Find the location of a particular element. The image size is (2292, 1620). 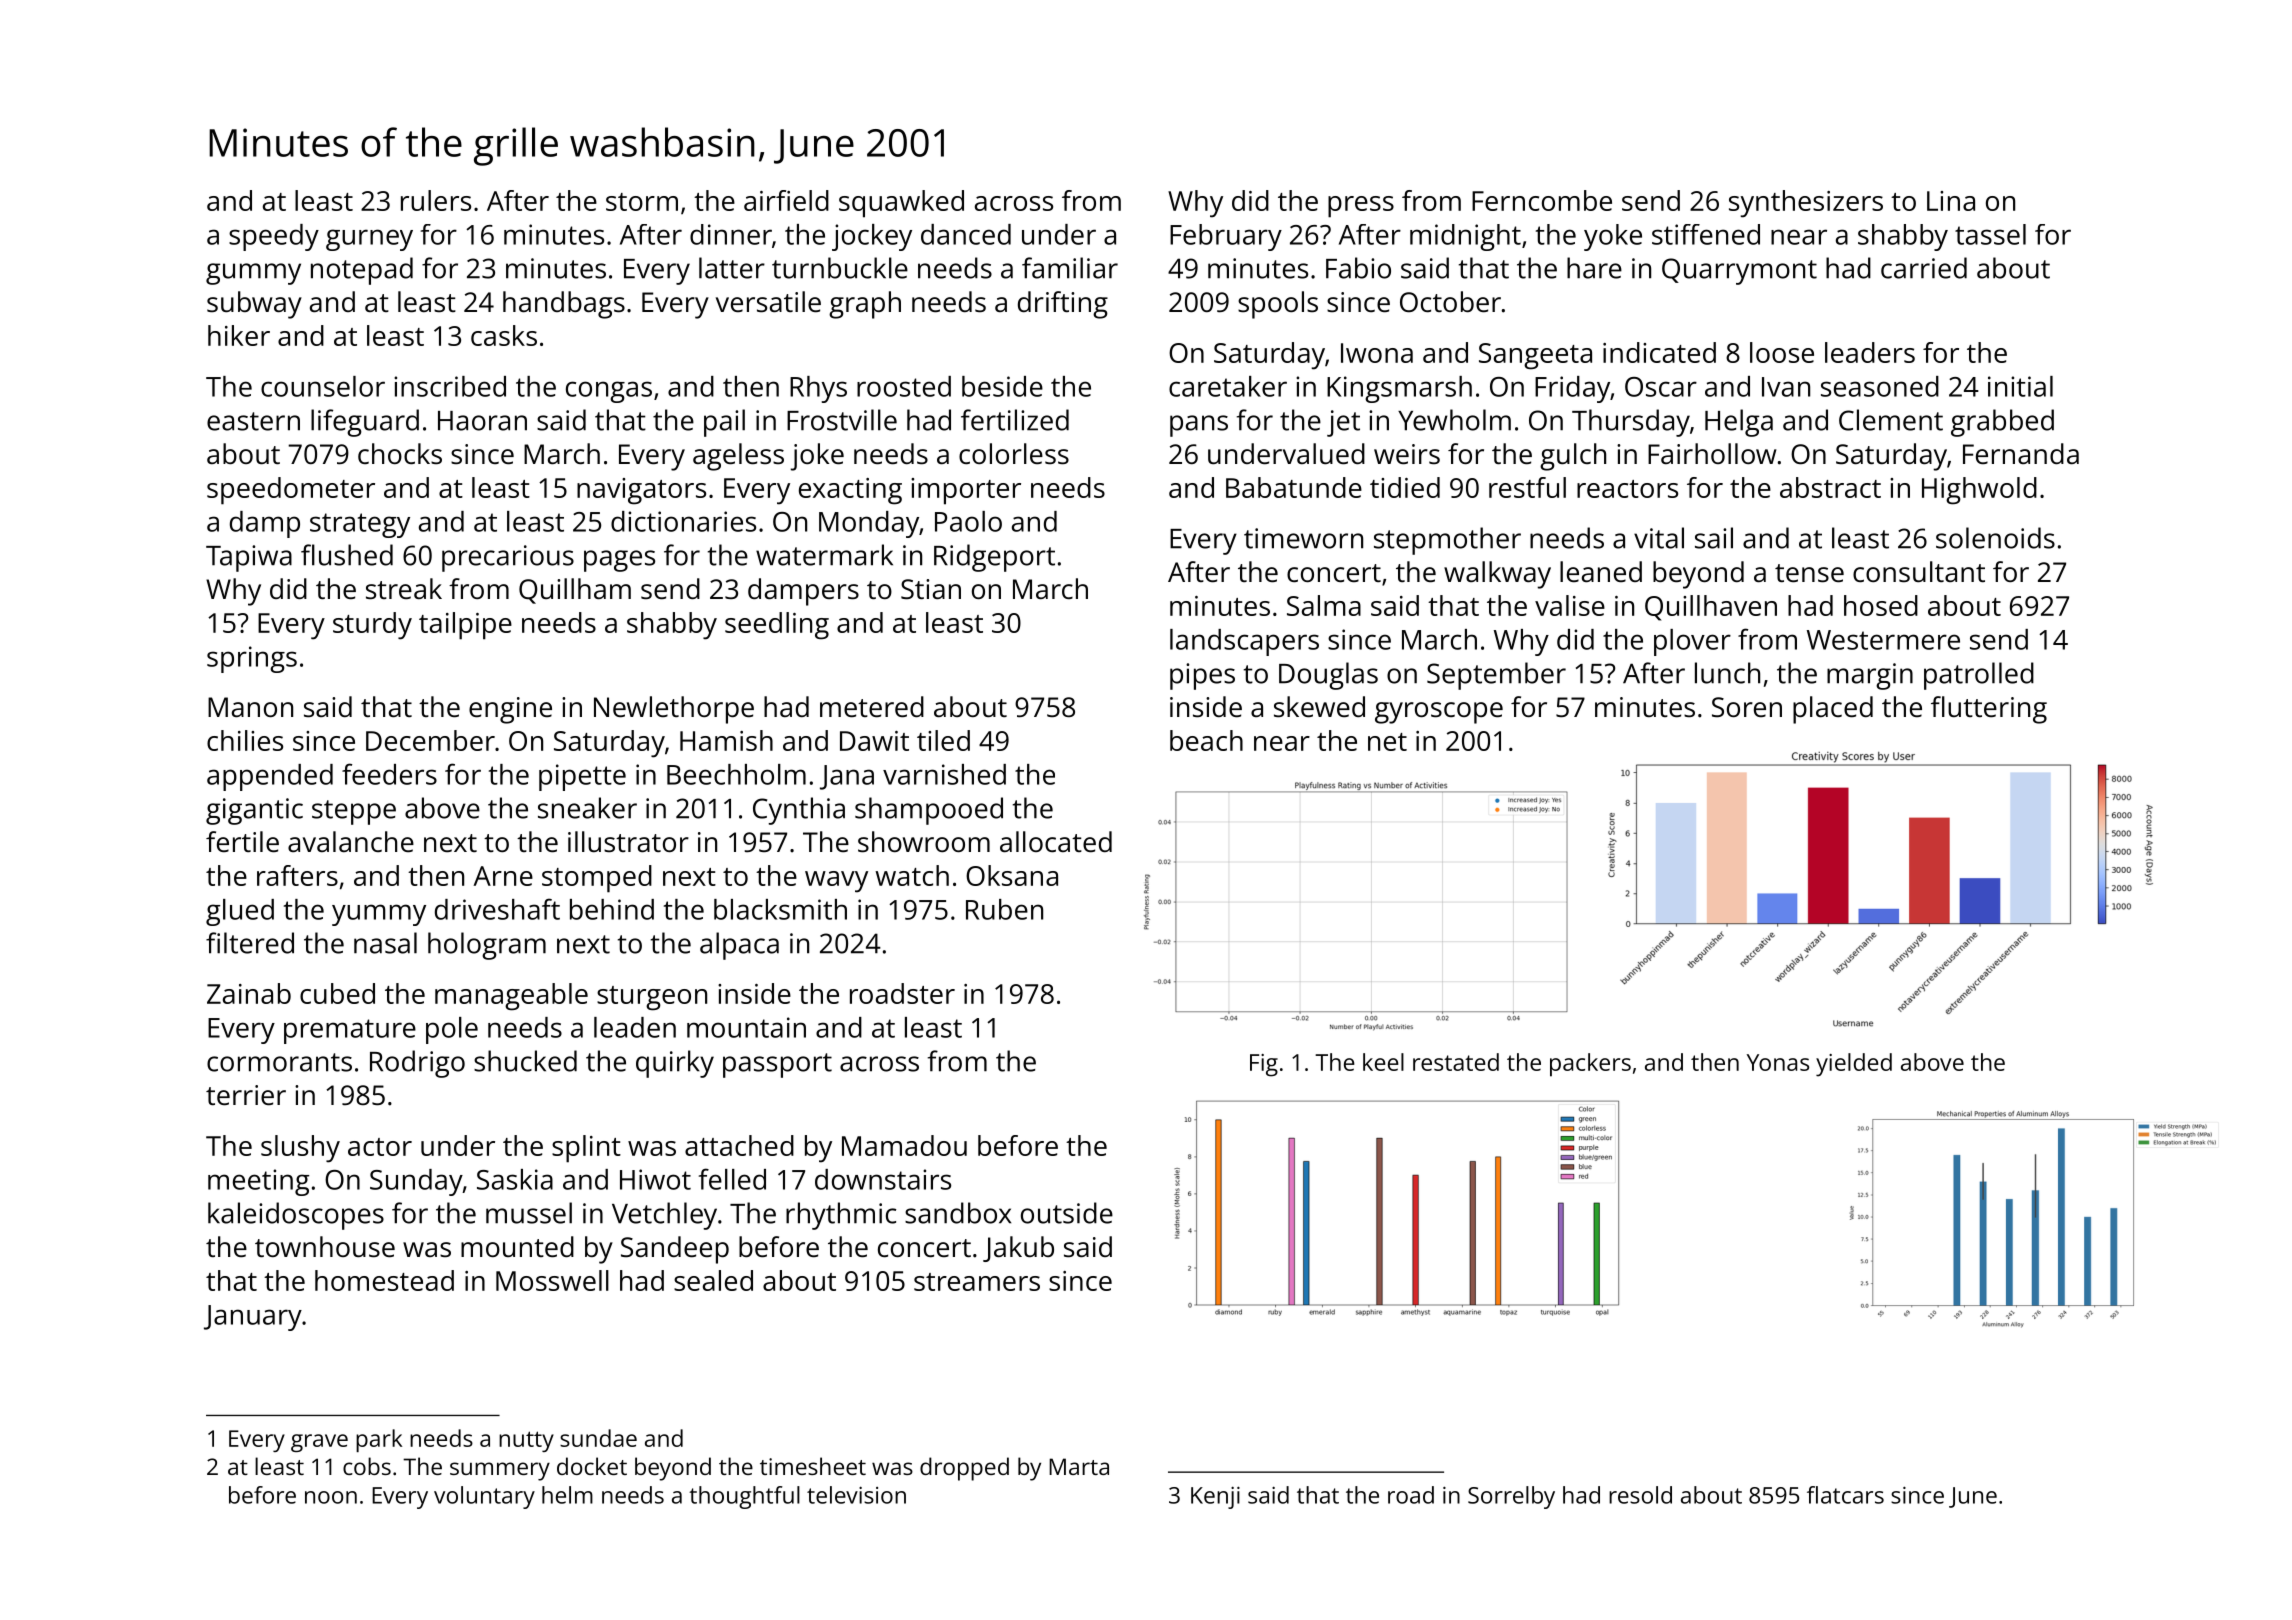

splint is located at coordinates (586, 1149).
